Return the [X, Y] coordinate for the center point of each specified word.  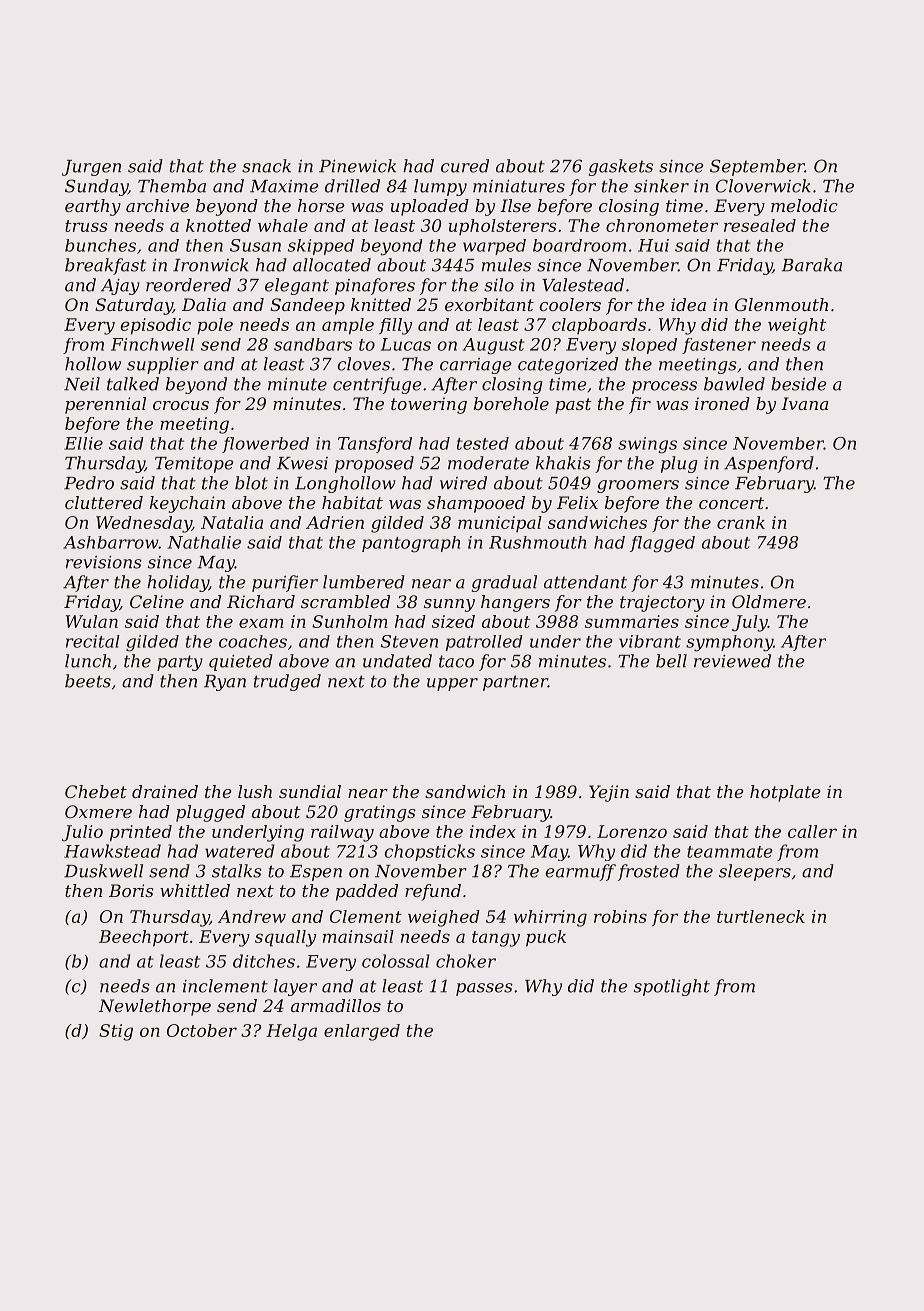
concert [731, 503]
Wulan [92, 621]
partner [515, 683]
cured [465, 166]
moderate [488, 463]
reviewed [732, 661]
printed [141, 833]
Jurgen [91, 168]
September [757, 167]
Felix [577, 502]
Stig [116, 1032]
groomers [638, 486]
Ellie [83, 443]
